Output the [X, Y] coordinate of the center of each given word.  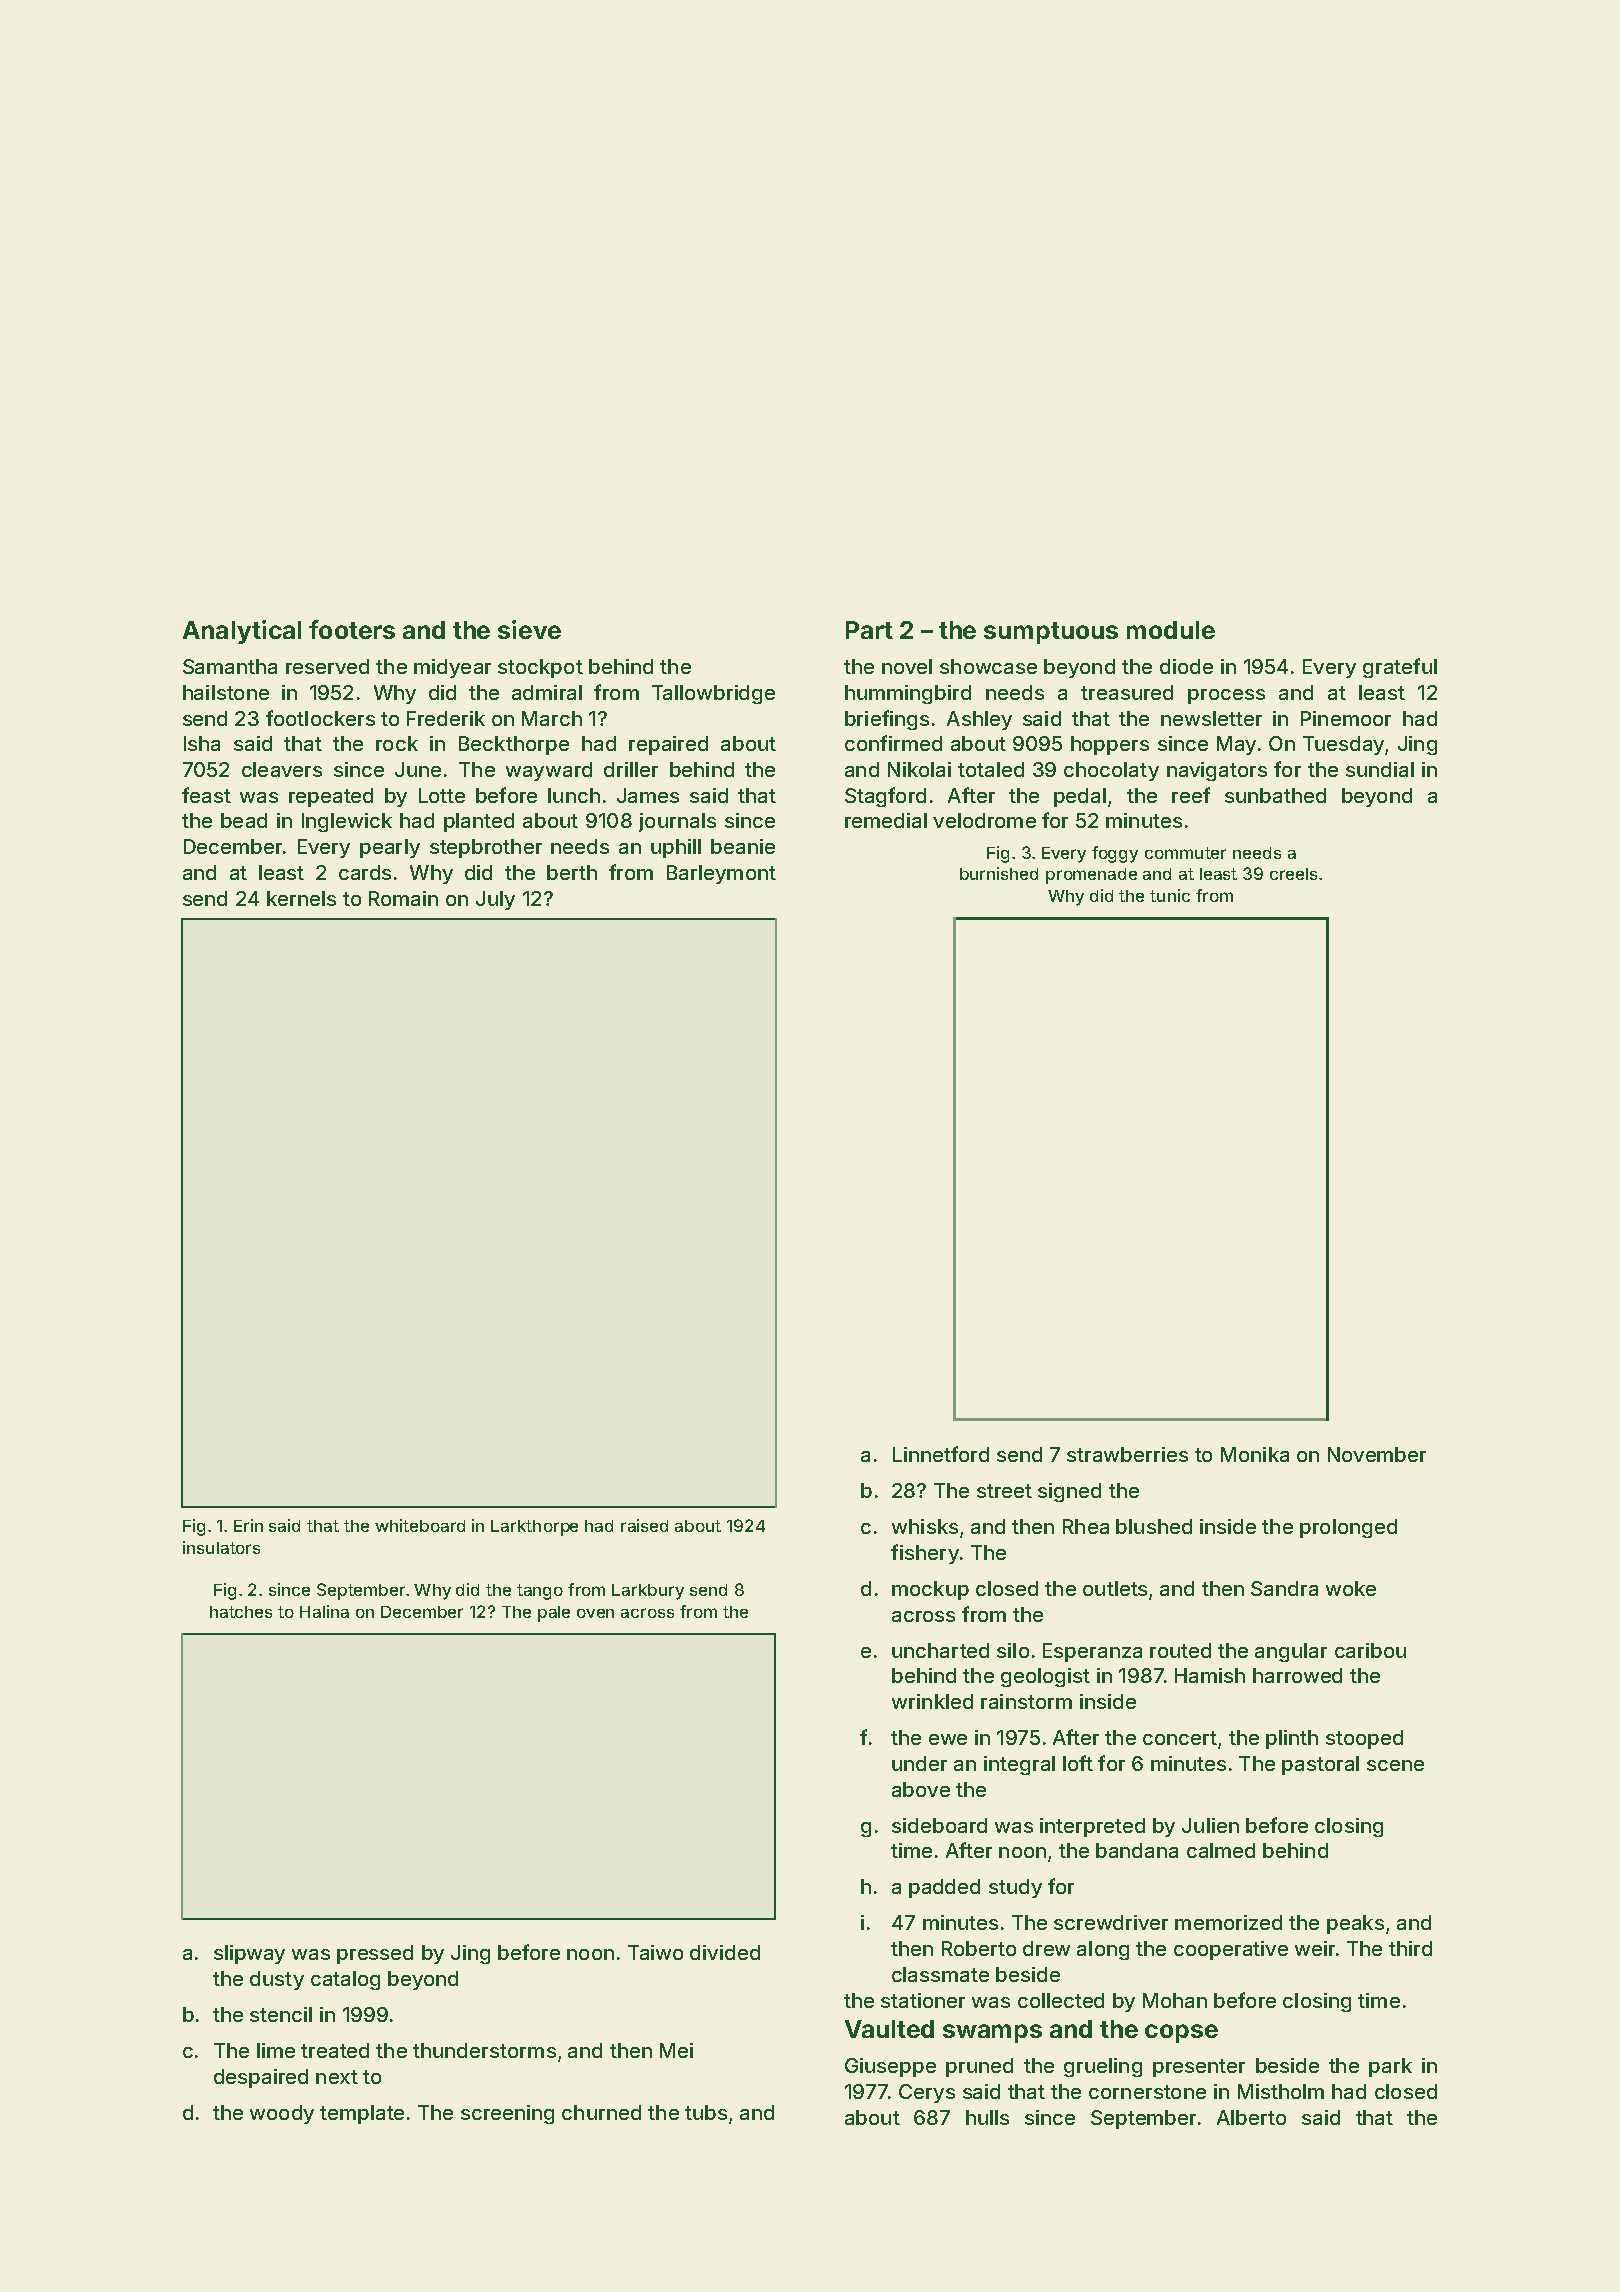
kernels [301, 898]
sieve [529, 629]
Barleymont [721, 874]
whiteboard [420, 1525]
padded [944, 1888]
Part [869, 630]
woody [282, 2114]
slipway [249, 1954]
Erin [248, 1525]
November [1377, 1454]
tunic [1170, 895]
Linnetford [941, 1454]
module [1171, 630]
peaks [1355, 1924]
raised [644, 1525]
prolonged [1348, 1528]
